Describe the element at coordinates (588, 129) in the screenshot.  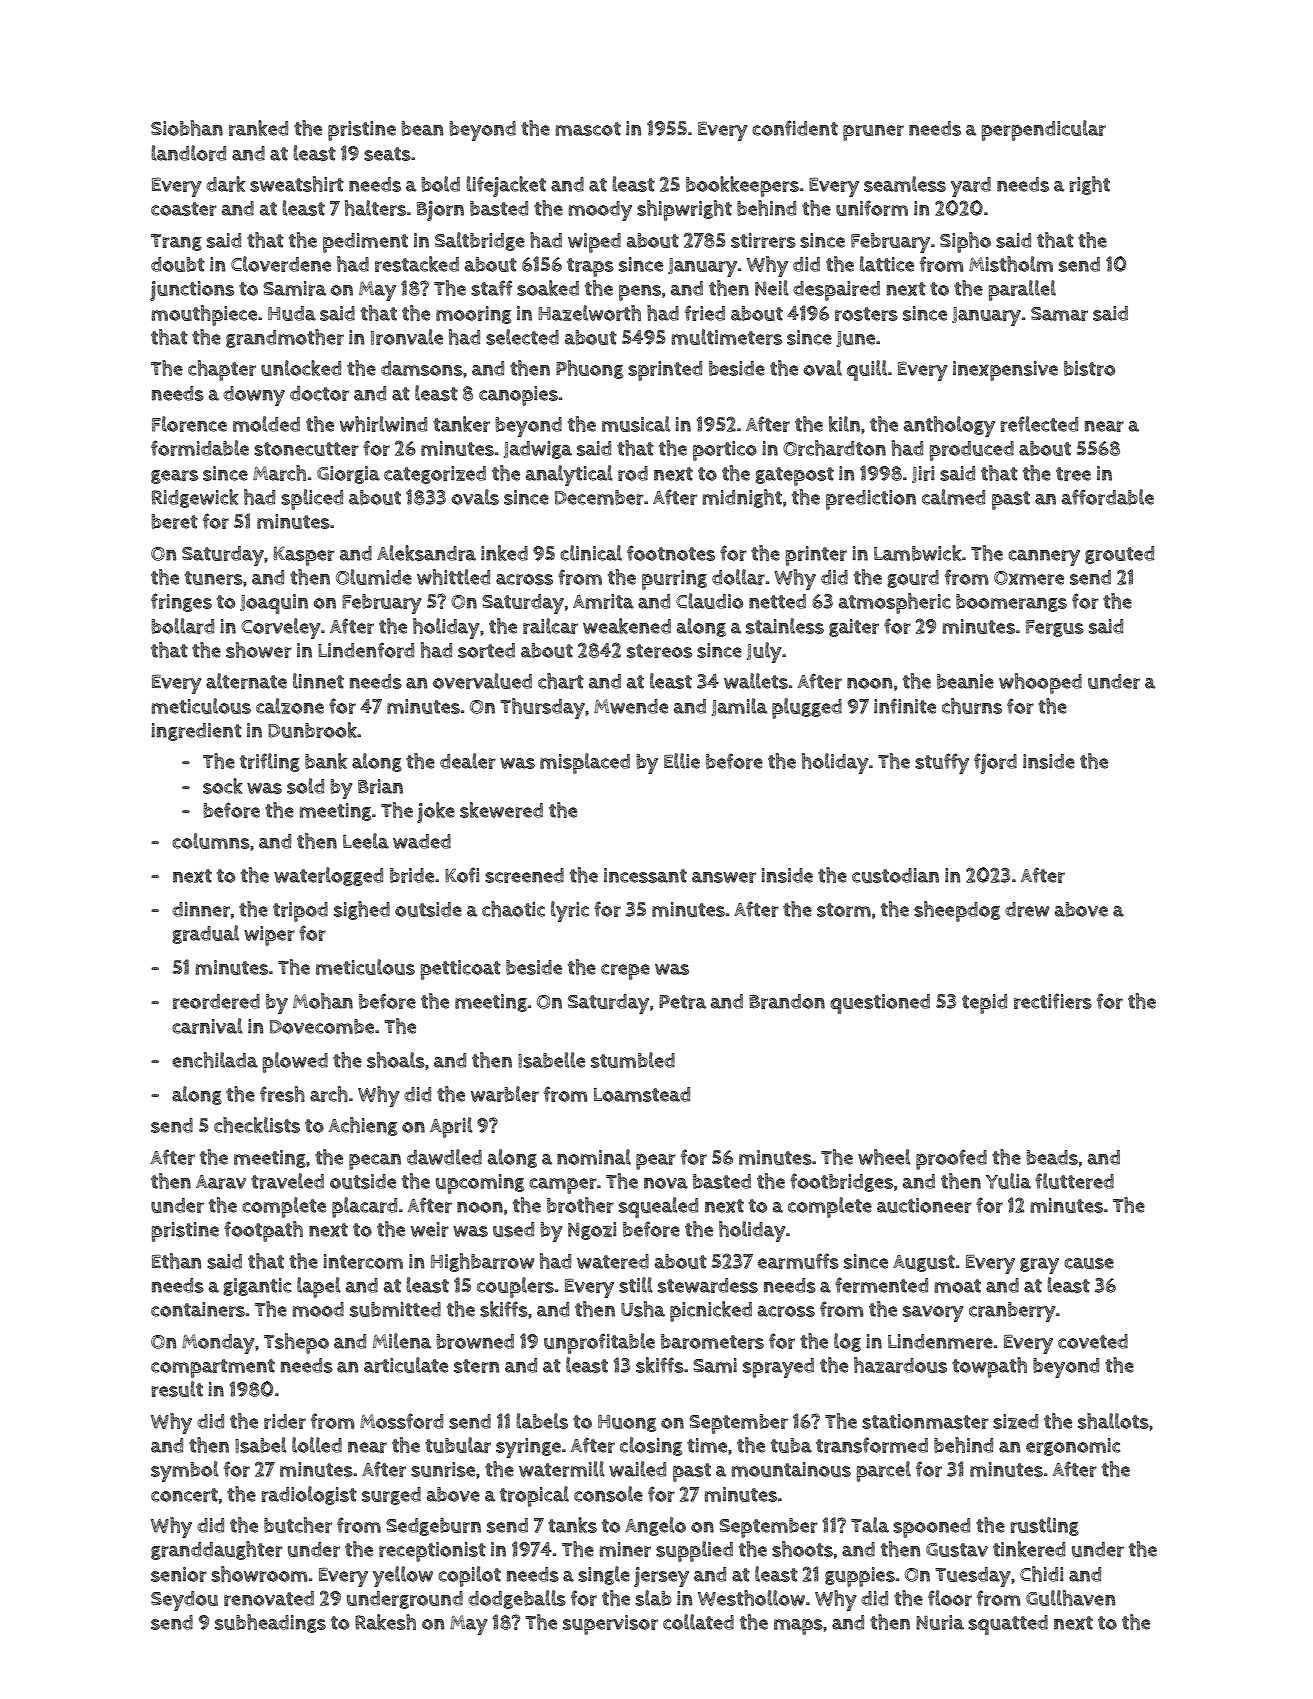
I see `mascot` at that location.
